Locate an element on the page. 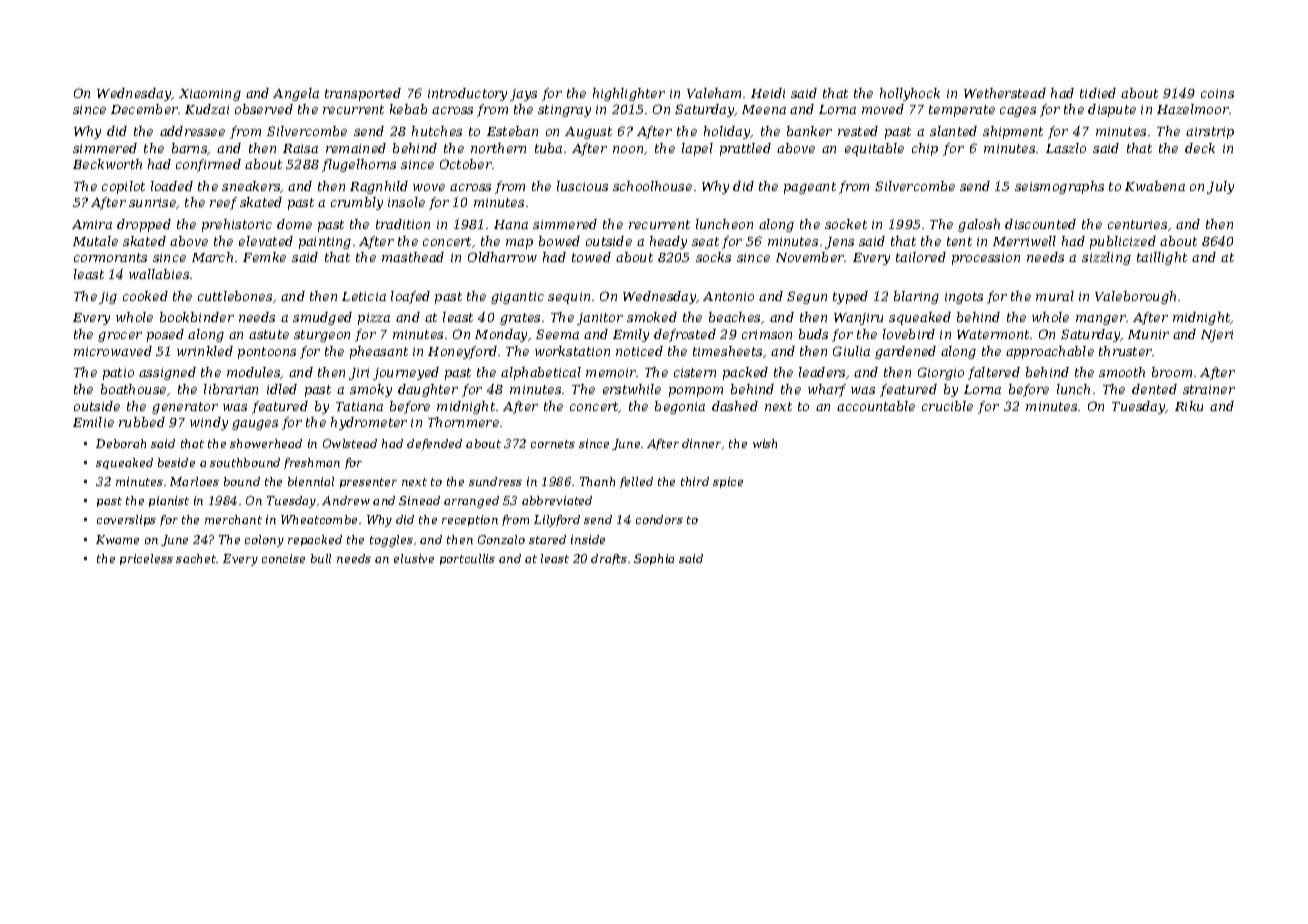 This image has height=924, width=1308. pageant is located at coordinates (810, 188).
